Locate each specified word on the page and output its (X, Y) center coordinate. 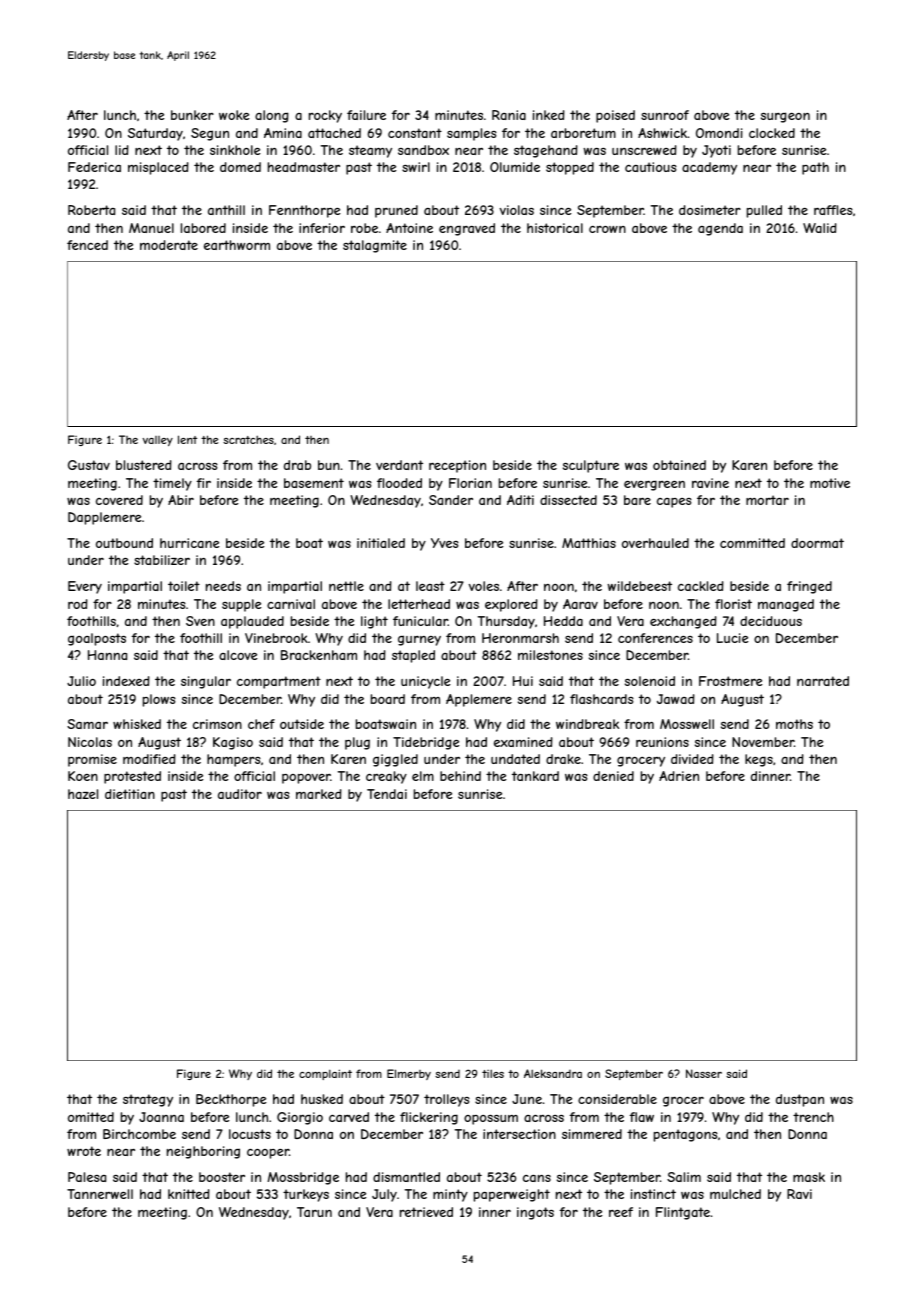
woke (234, 115)
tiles (493, 1073)
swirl (416, 167)
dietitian (130, 794)
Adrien (679, 776)
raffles (833, 210)
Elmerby (409, 1074)
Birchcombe (139, 1134)
